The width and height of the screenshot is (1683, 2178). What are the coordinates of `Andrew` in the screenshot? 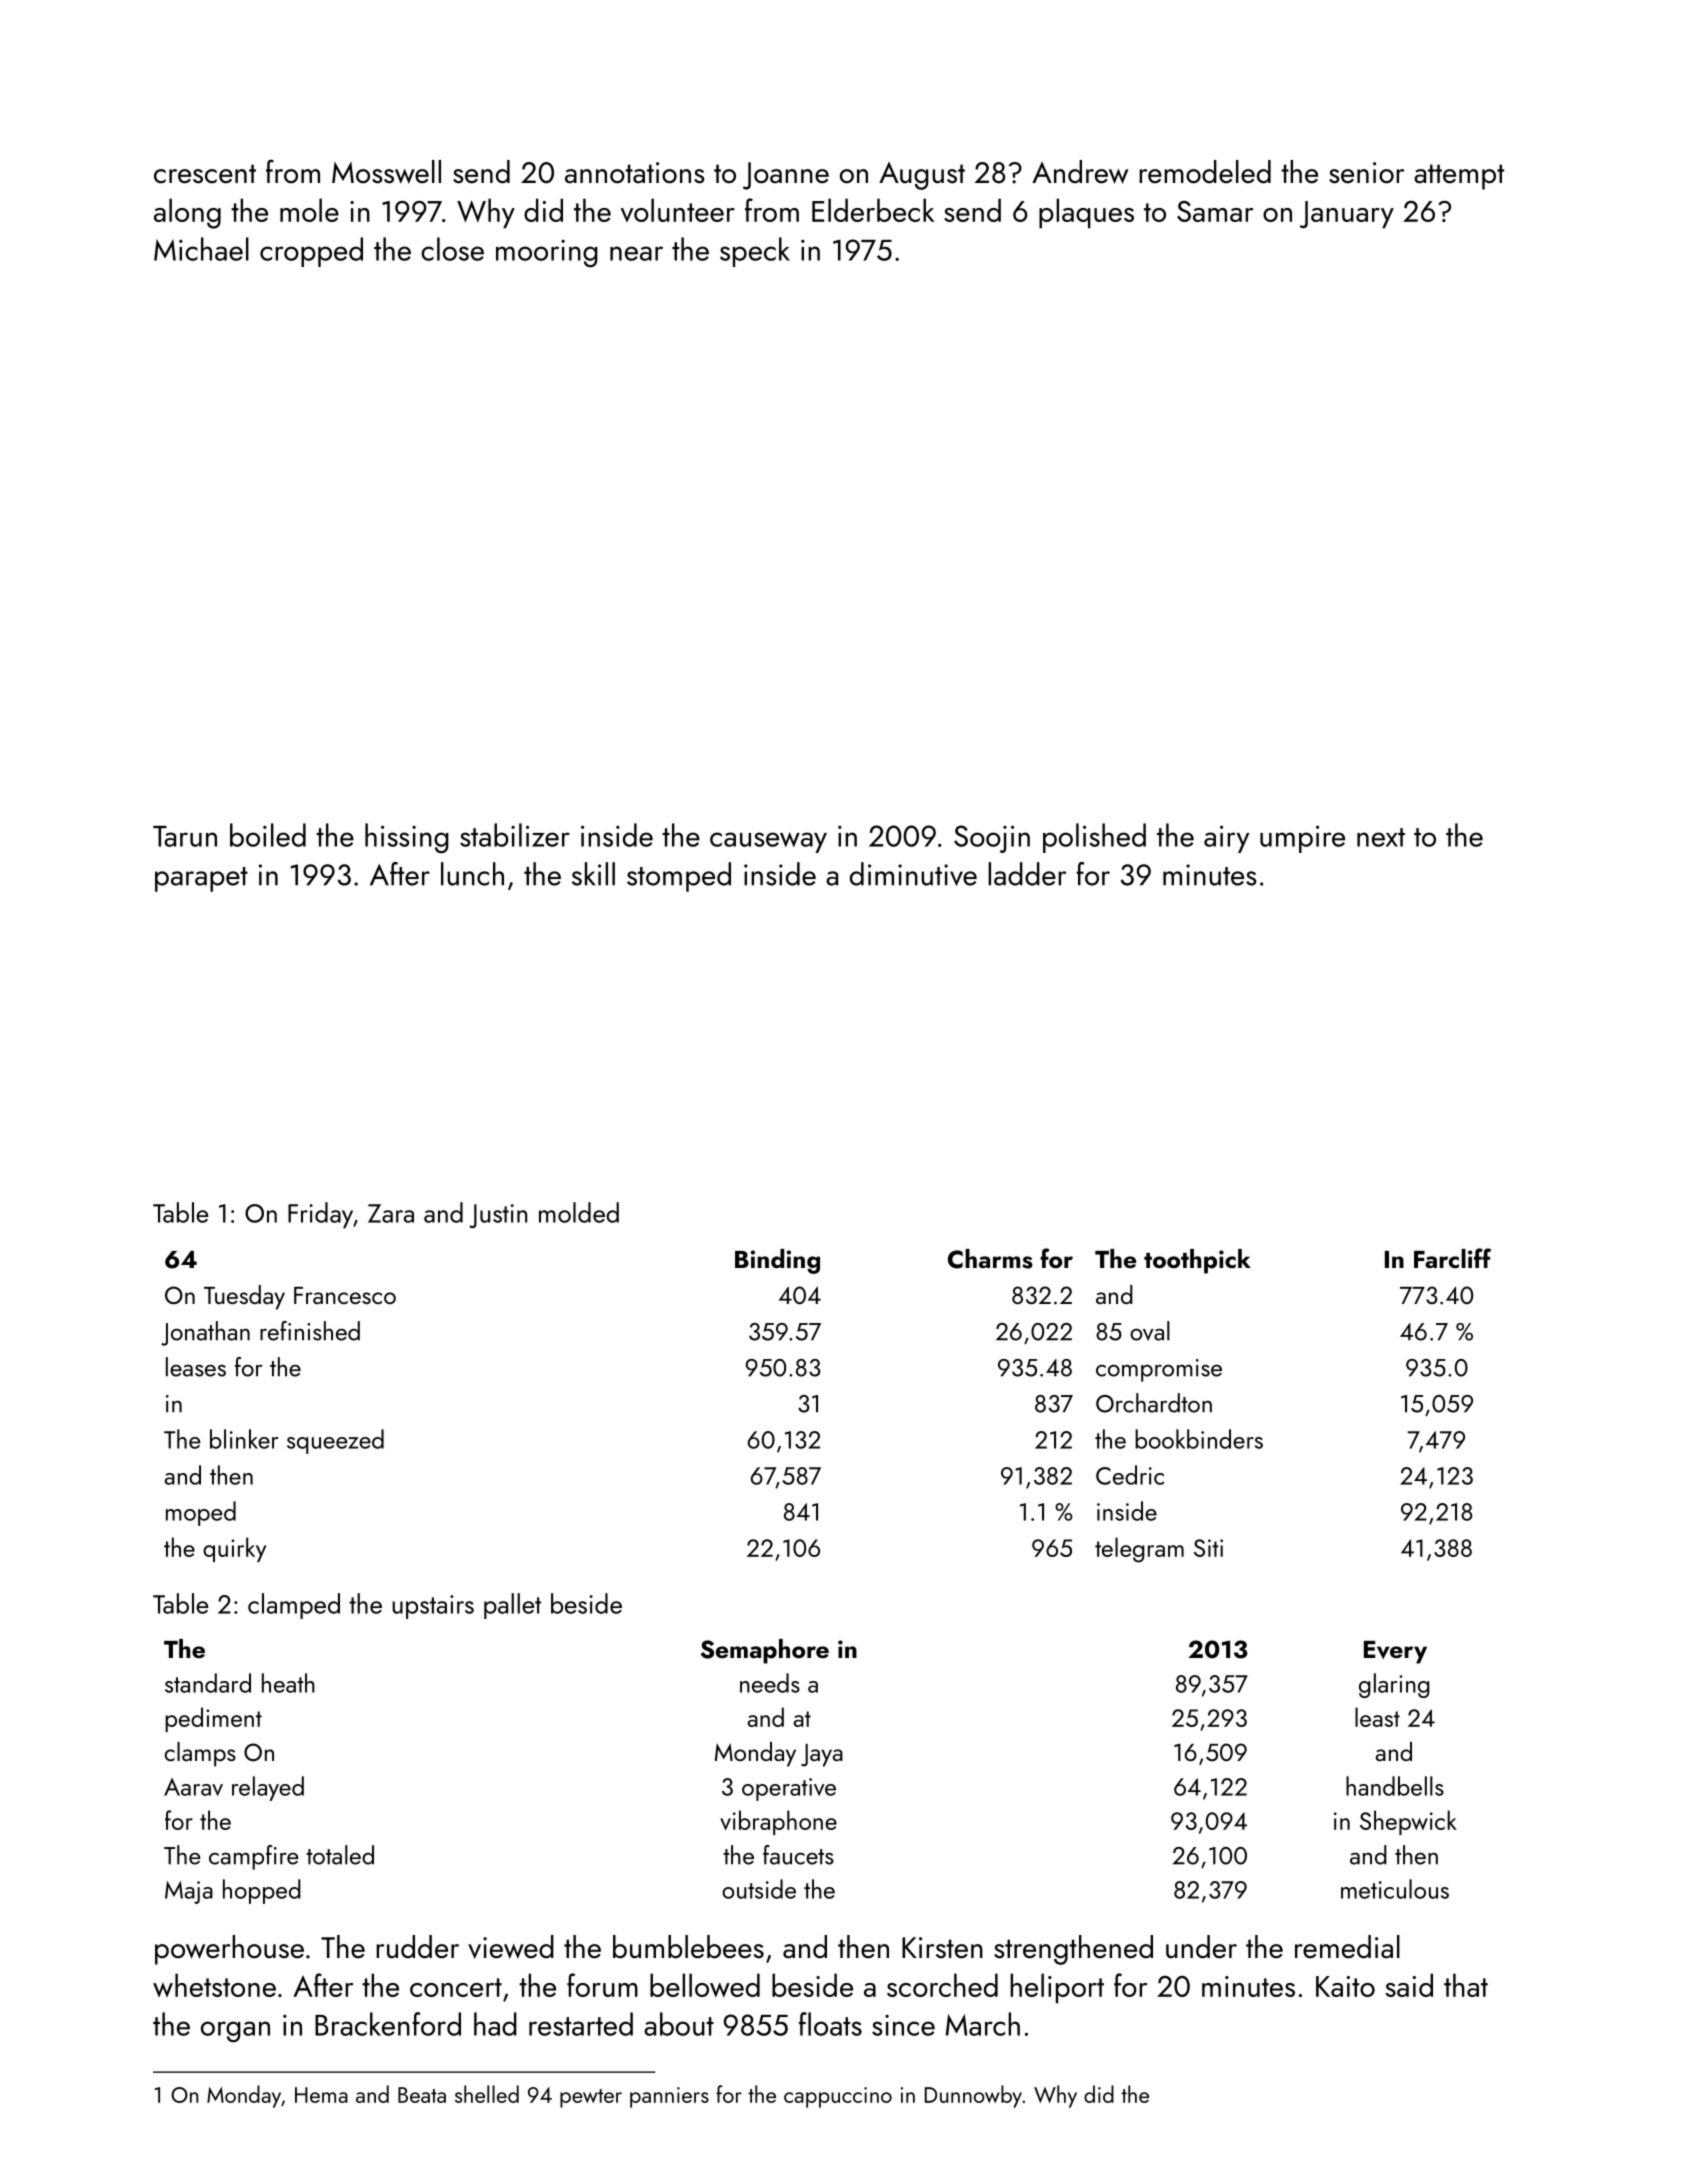 It's located at (1080, 172).
